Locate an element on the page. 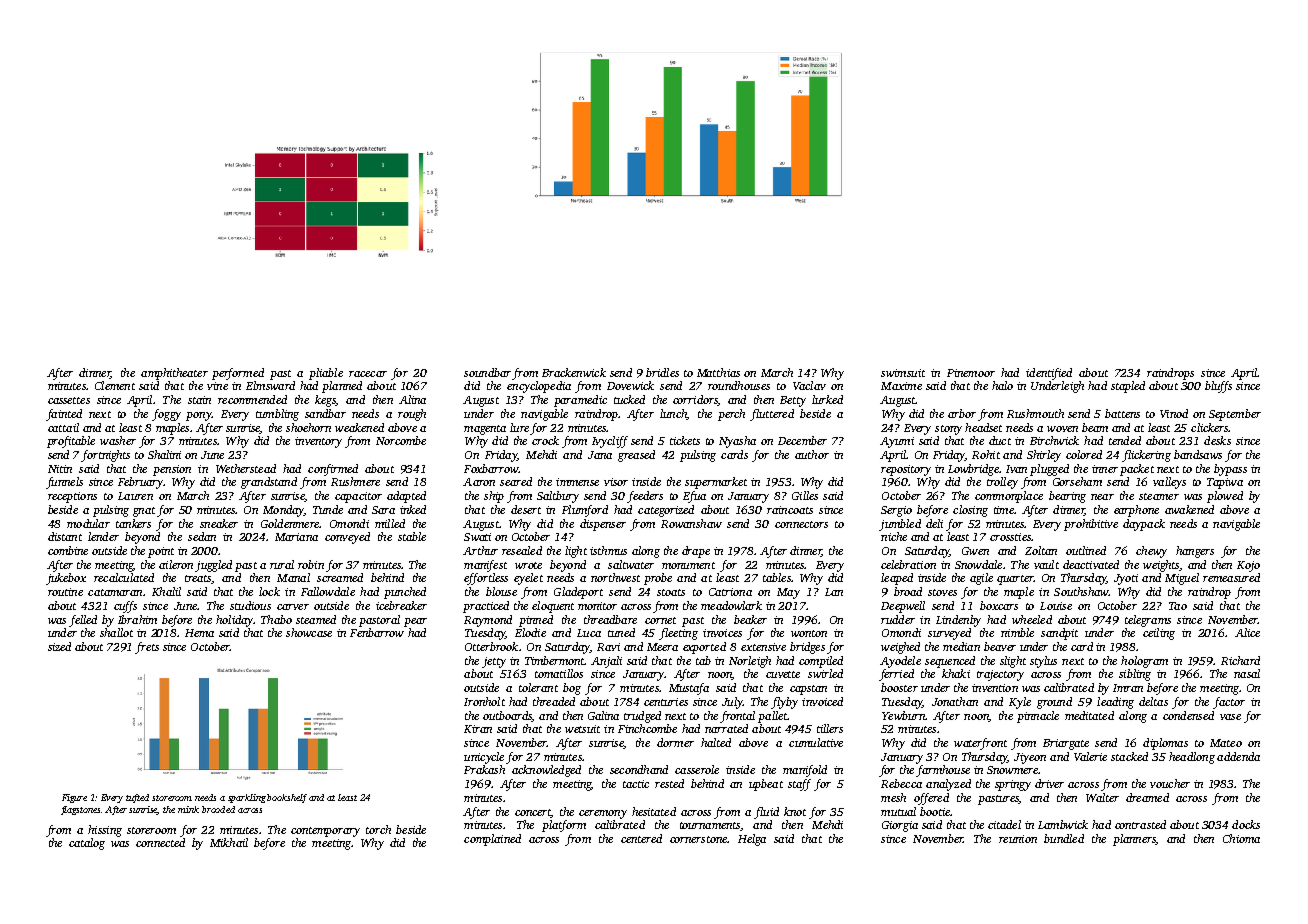  Gwen is located at coordinates (975, 551).
